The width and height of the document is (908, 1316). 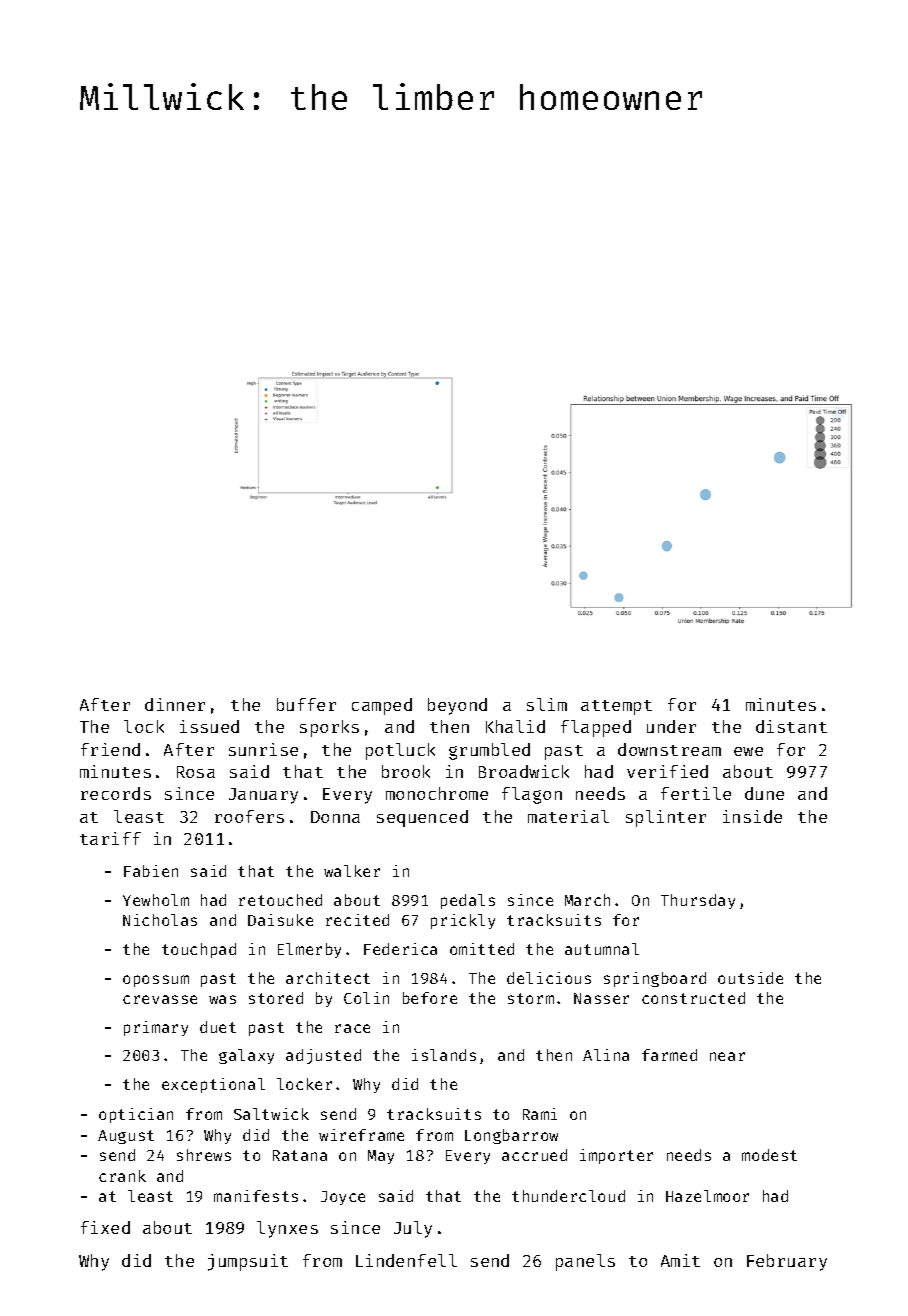 What do you see at coordinates (110, 749) in the document?
I see `friend` at bounding box center [110, 749].
